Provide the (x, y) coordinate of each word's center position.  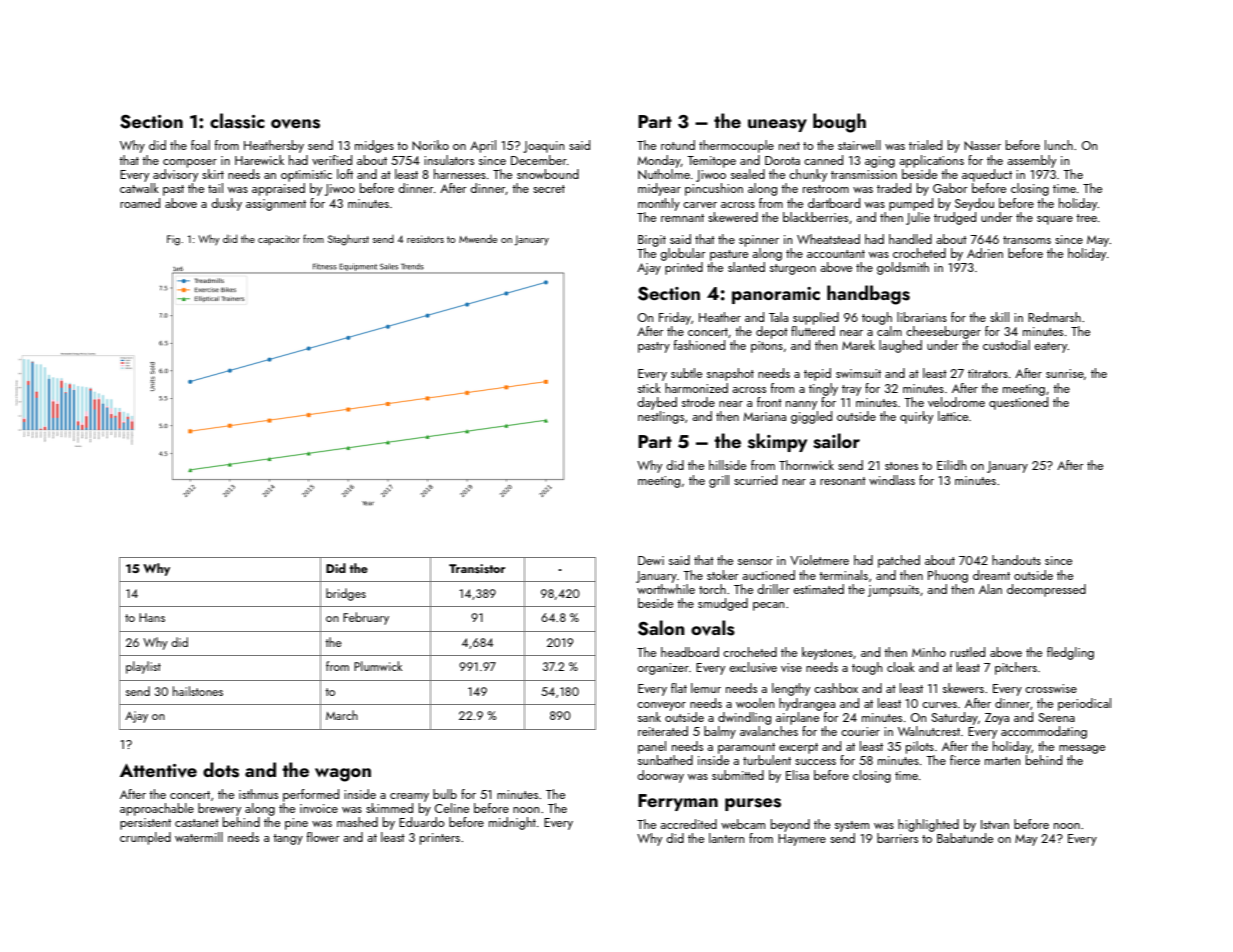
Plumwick (378, 666)
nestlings (661, 417)
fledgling (1070, 653)
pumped (911, 204)
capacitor (279, 240)
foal (200, 145)
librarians (922, 317)
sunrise (1065, 373)
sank (649, 717)
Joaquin (543, 147)
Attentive (158, 770)
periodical (1084, 704)
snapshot (730, 374)
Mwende (478, 239)
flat (679, 688)
